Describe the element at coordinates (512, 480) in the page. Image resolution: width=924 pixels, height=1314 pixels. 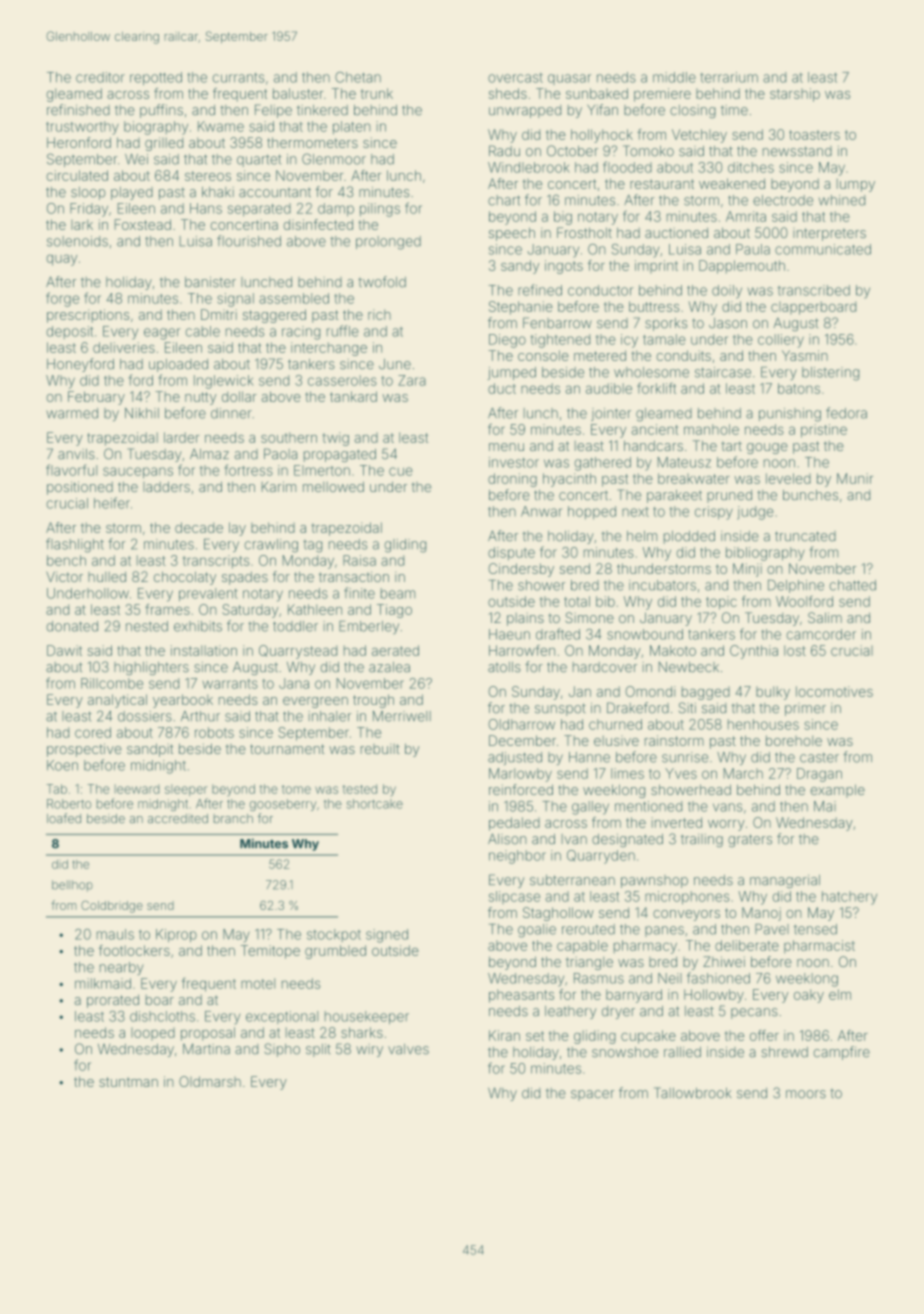
I see `droning` at that location.
